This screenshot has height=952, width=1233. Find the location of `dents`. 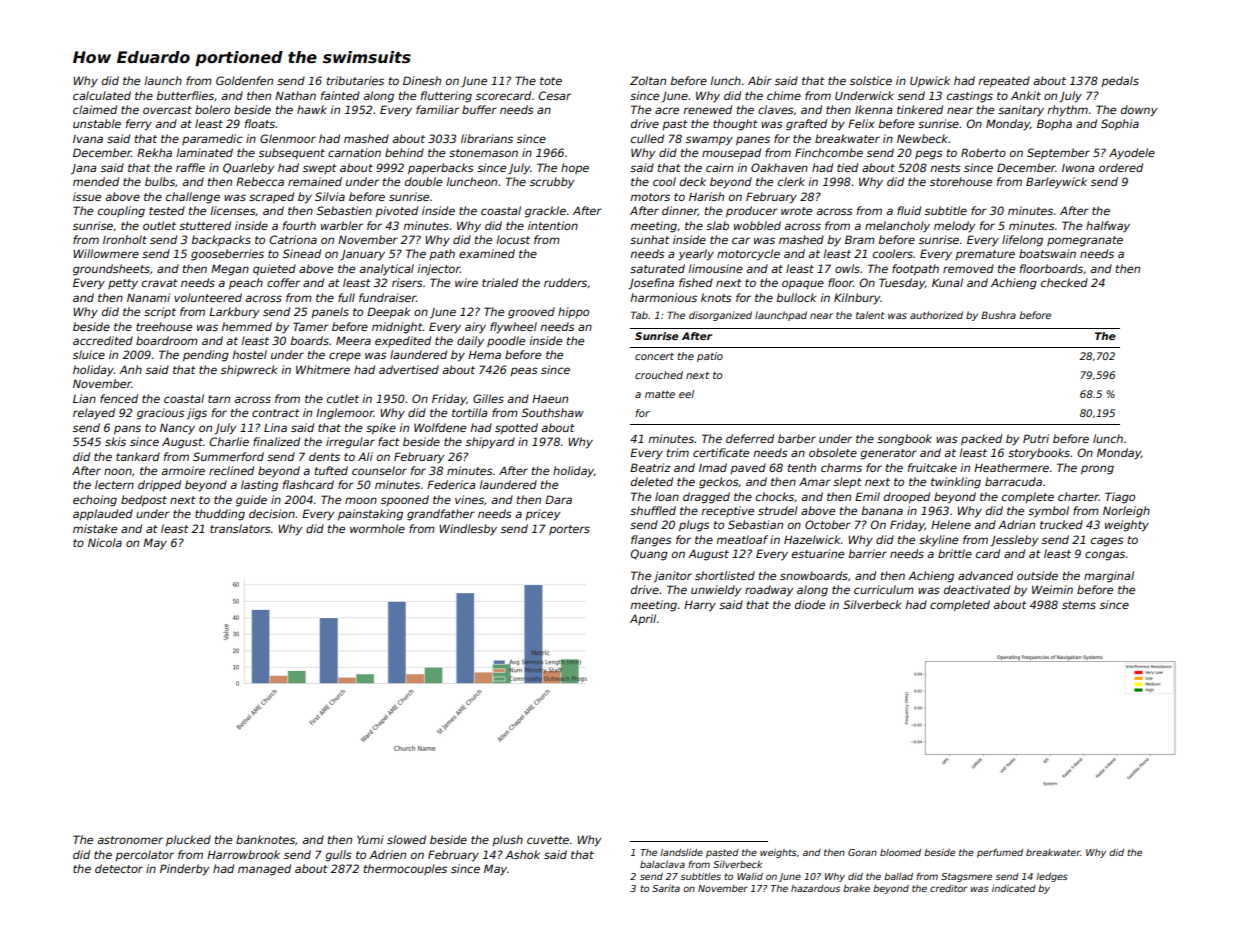

dents is located at coordinates (324, 456).
